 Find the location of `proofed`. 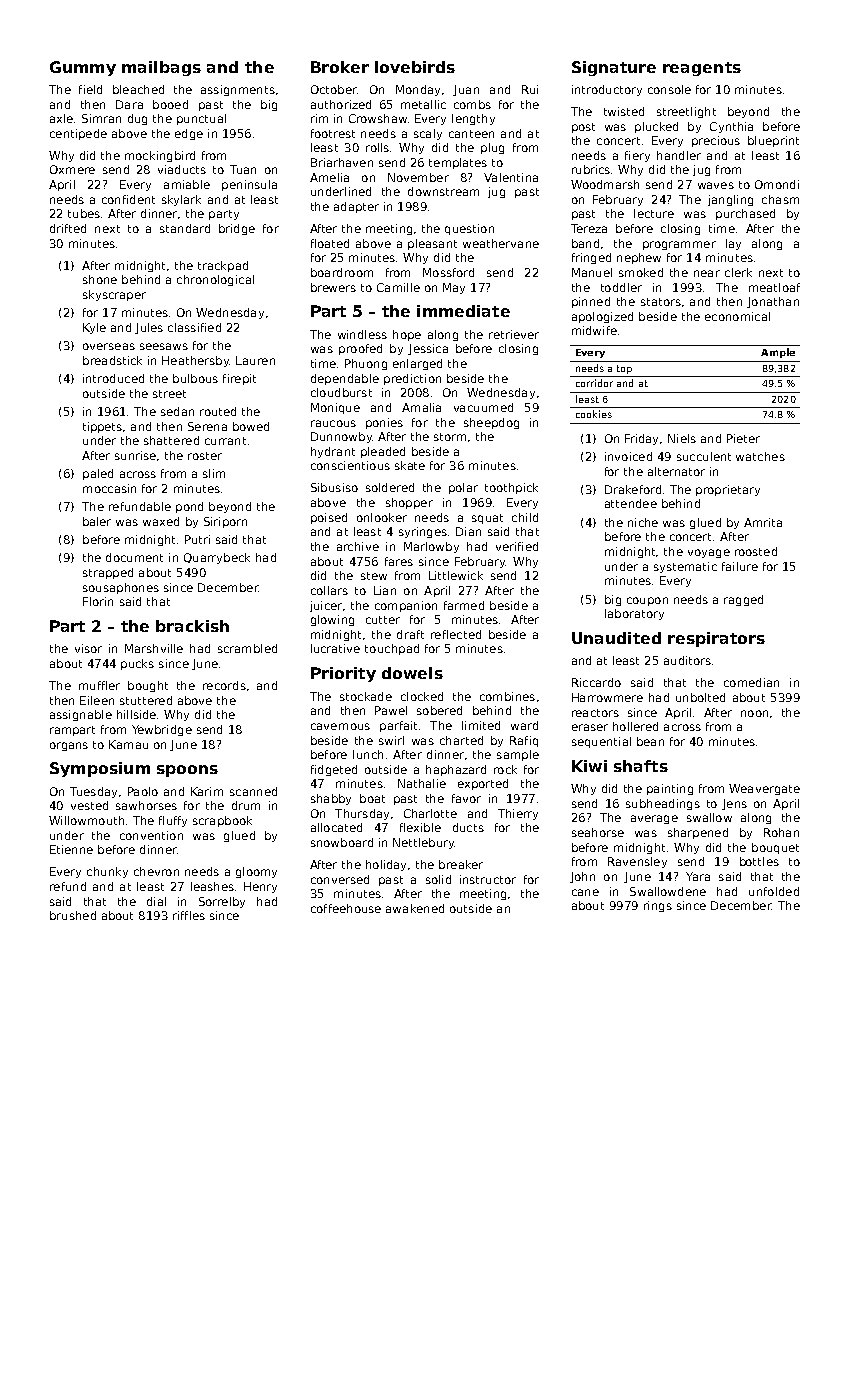

proofed is located at coordinates (360, 349).
